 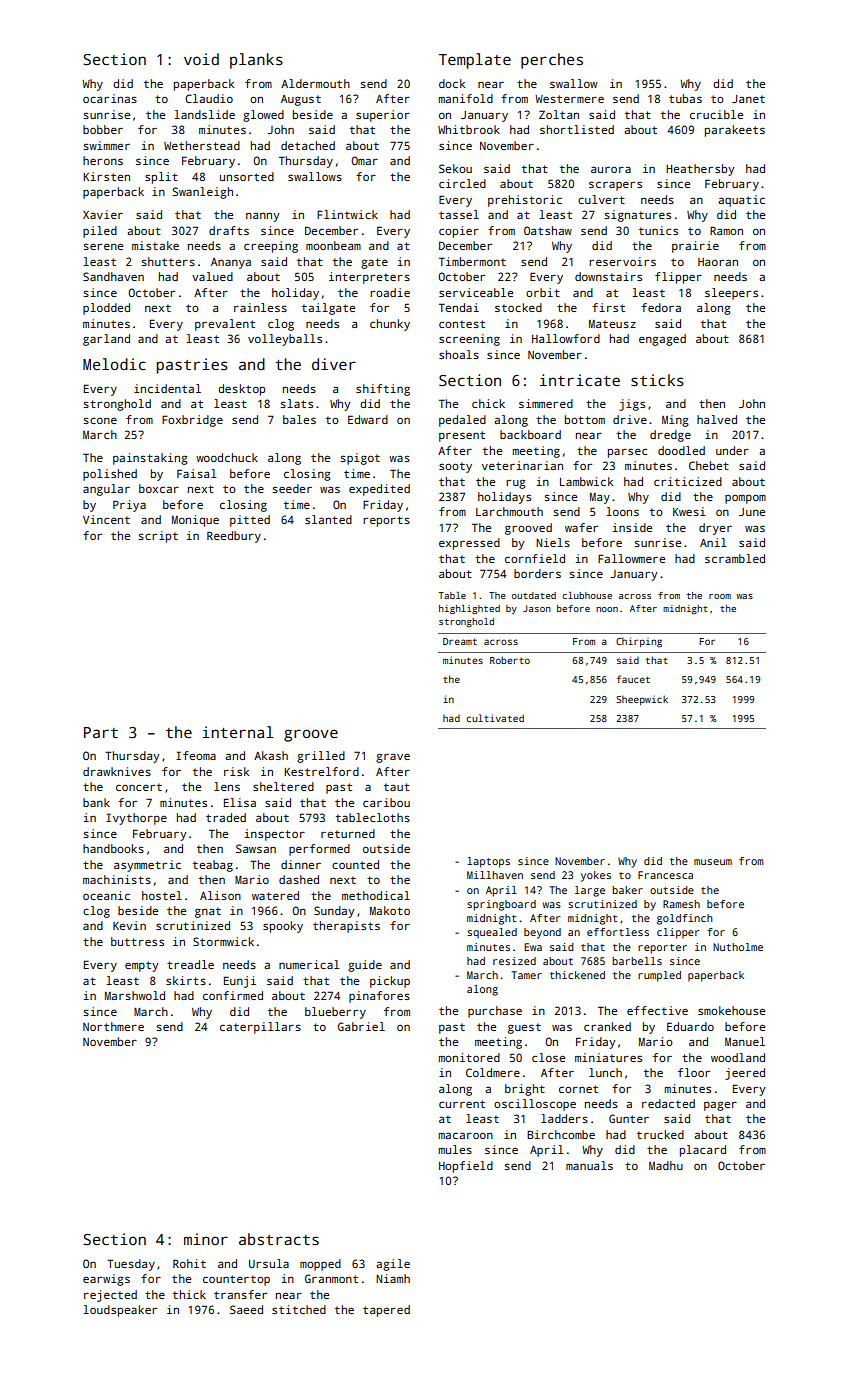 I want to click on reports, so click(x=386, y=521).
